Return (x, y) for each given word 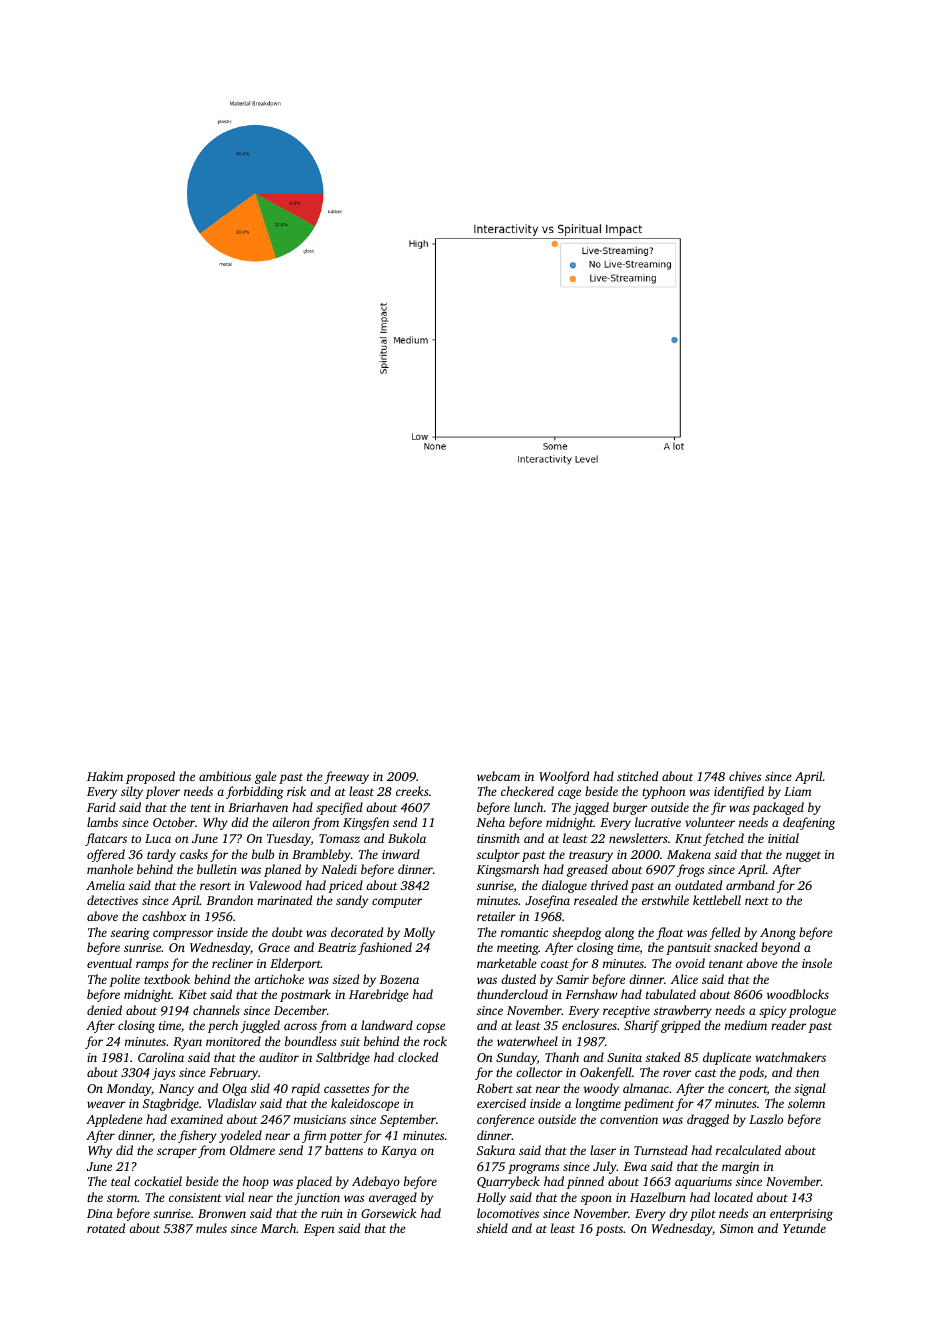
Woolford (564, 777)
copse (430, 1028)
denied (104, 1010)
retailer (496, 916)
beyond (780, 948)
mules (211, 1228)
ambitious (225, 776)
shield (492, 1228)
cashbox (164, 916)
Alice (684, 979)
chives (745, 776)
